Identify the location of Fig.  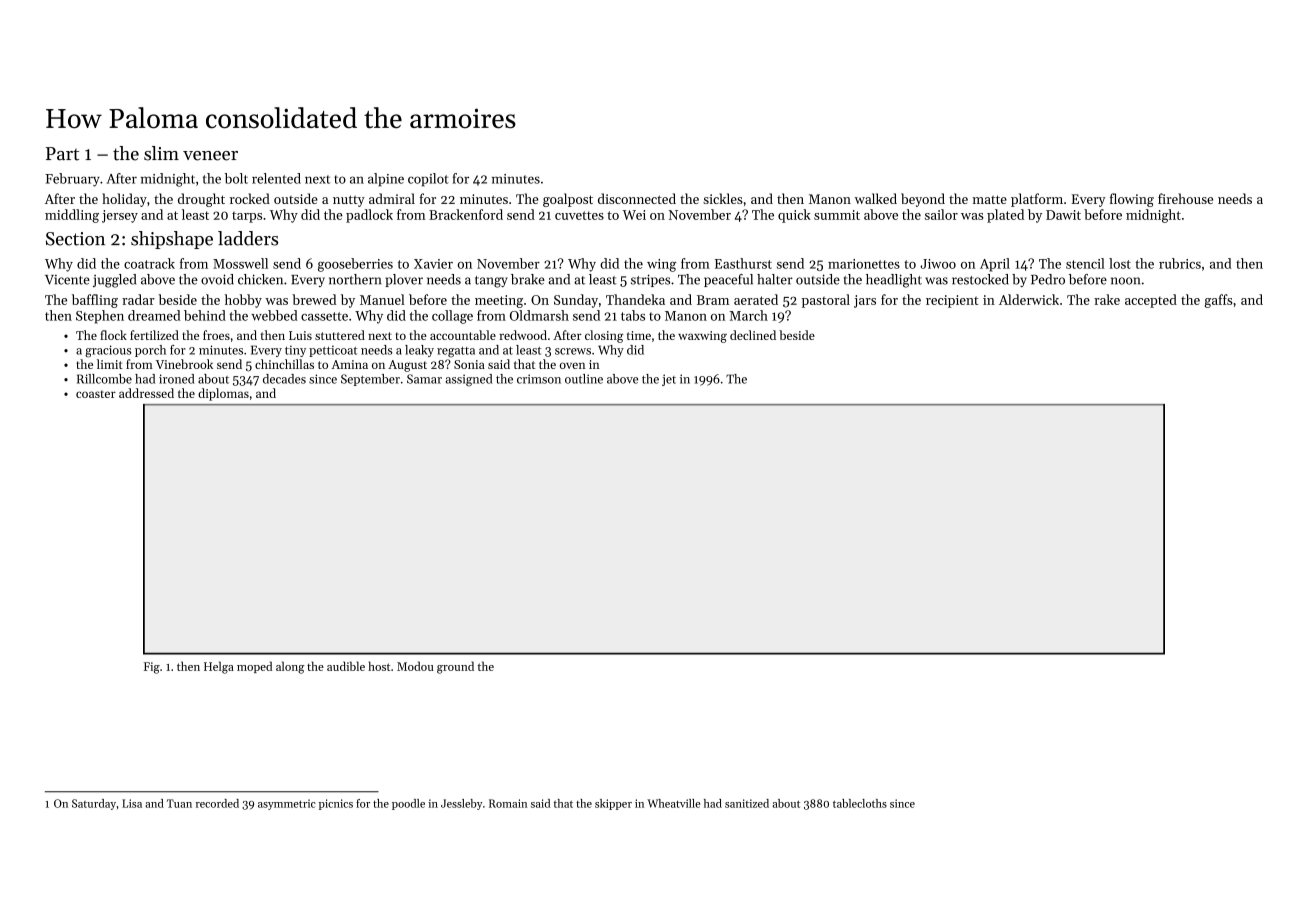
(152, 668).
